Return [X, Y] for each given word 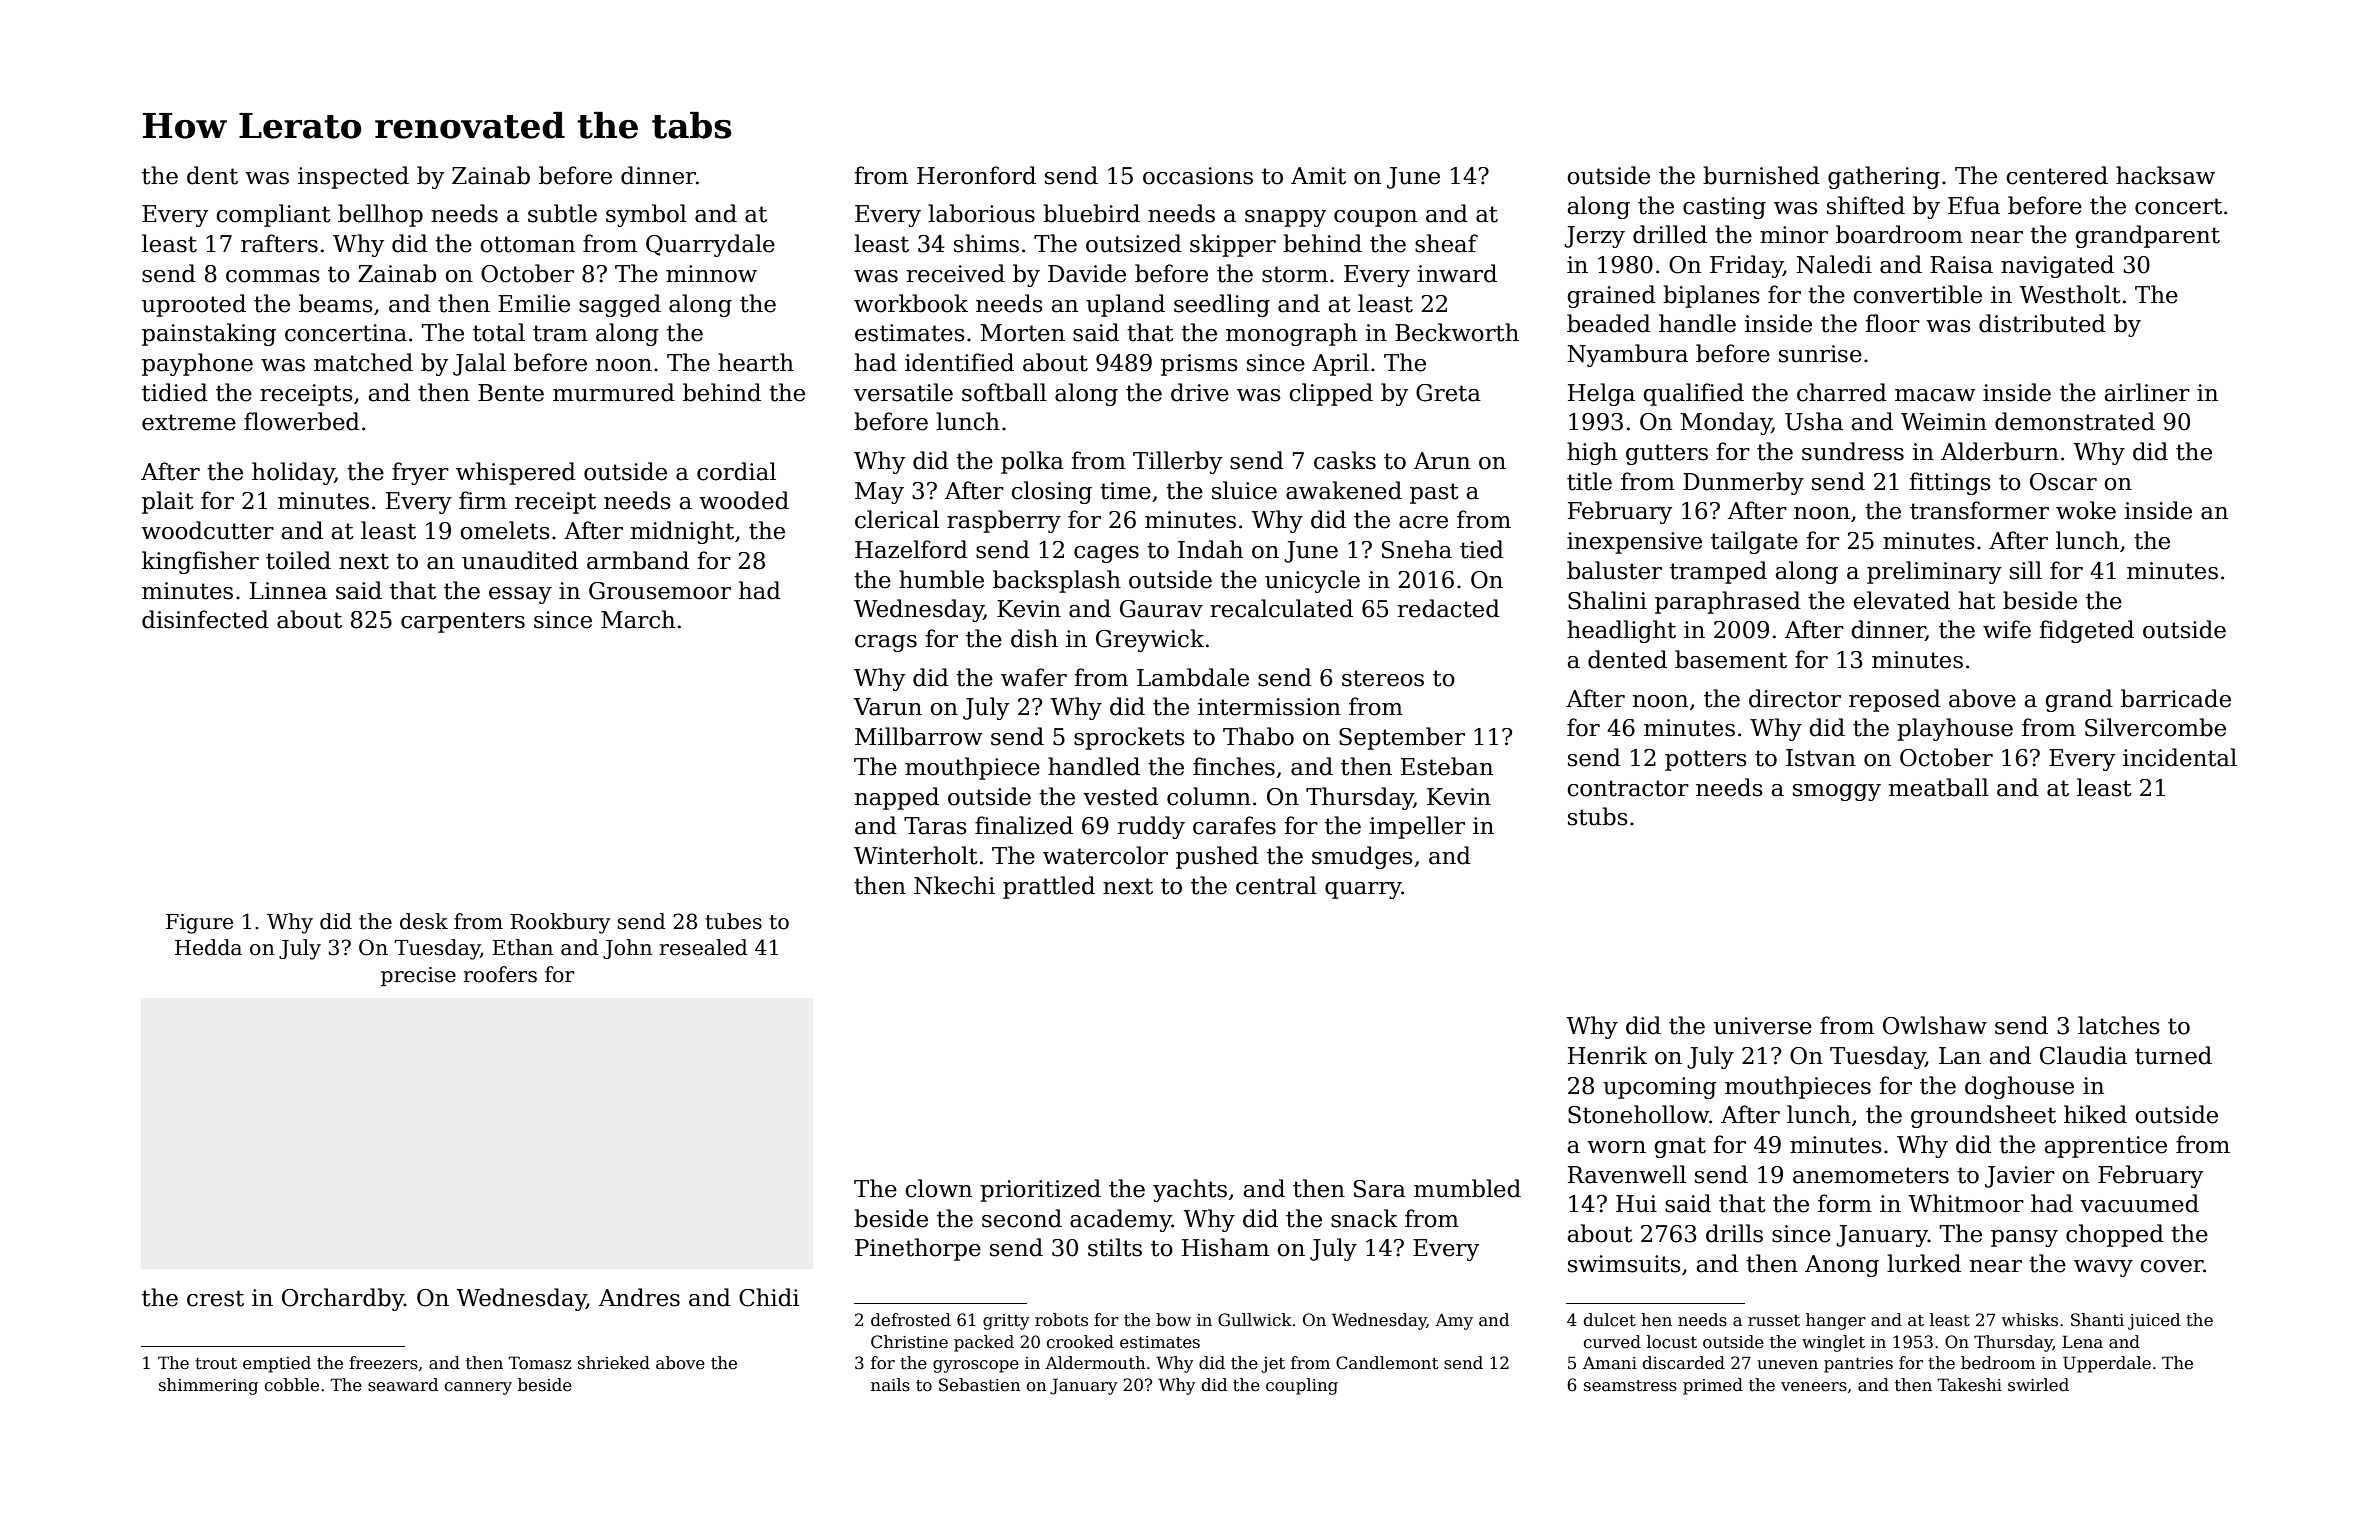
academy [1121, 1220]
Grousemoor [660, 591]
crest [215, 1298]
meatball [1939, 787]
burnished [1761, 175]
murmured [614, 392]
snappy [1285, 218]
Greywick [1150, 640]
